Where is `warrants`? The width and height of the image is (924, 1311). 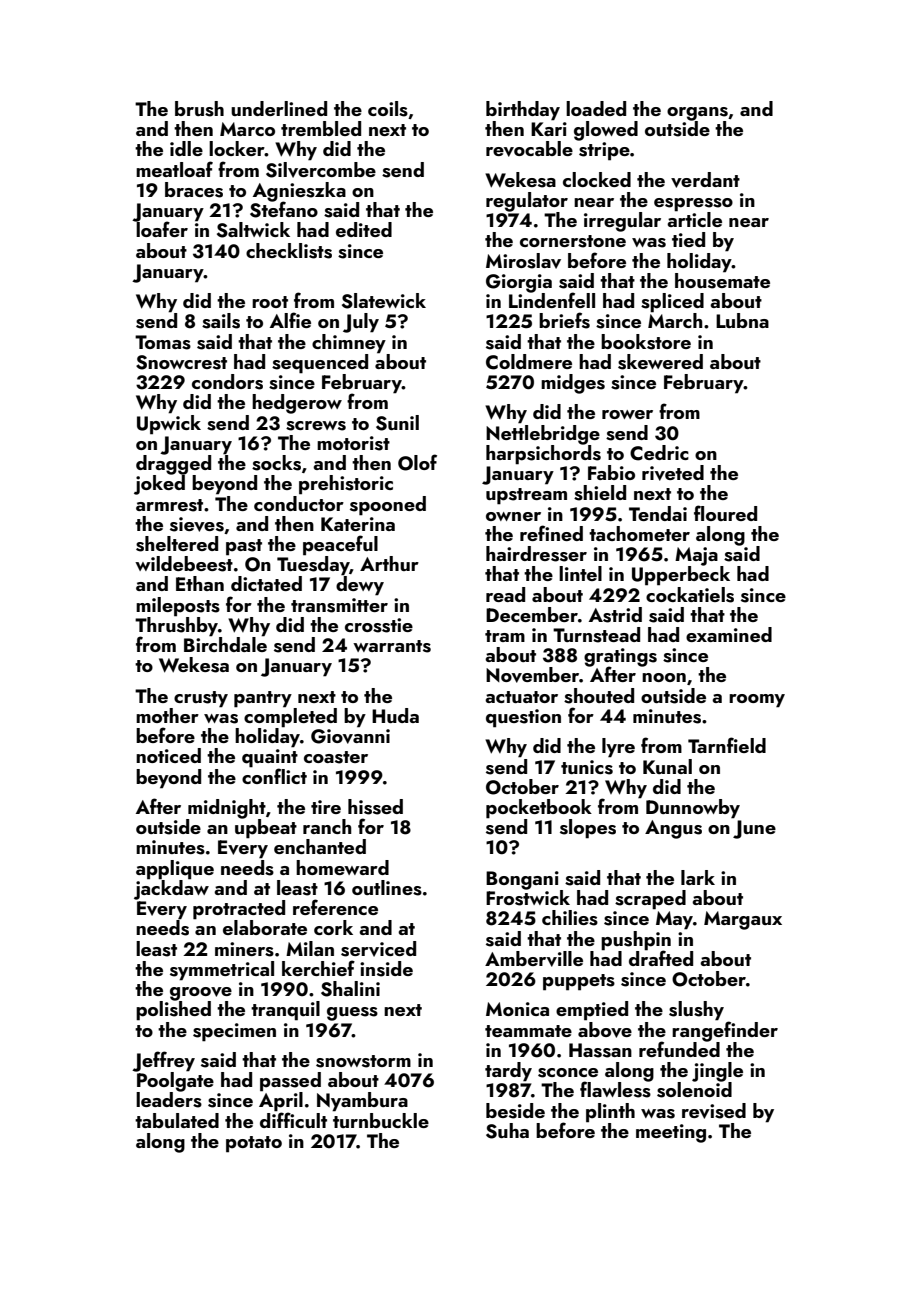 warrants is located at coordinates (392, 646).
